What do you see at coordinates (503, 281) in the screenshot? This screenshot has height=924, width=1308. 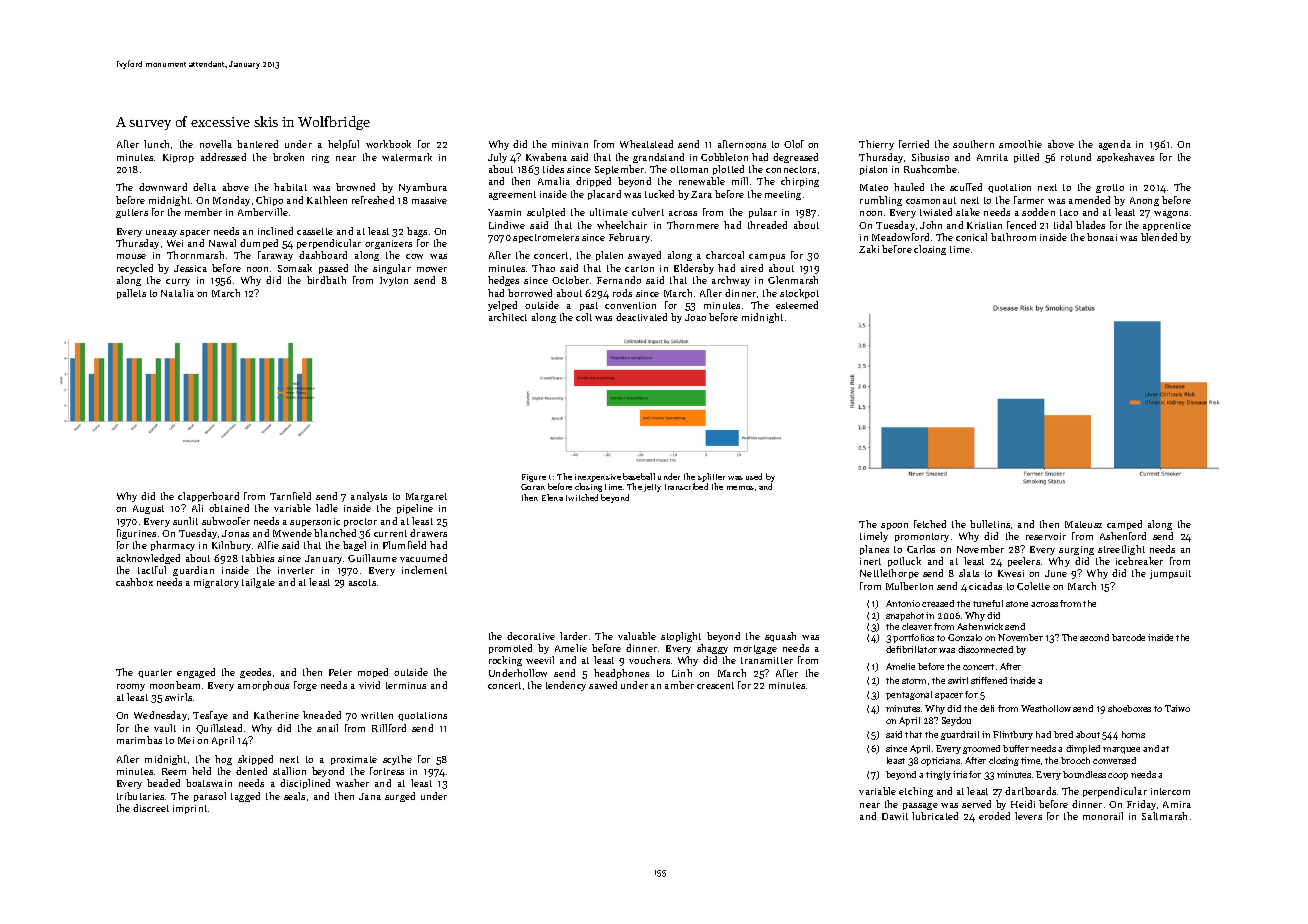 I see `hedges` at bounding box center [503, 281].
